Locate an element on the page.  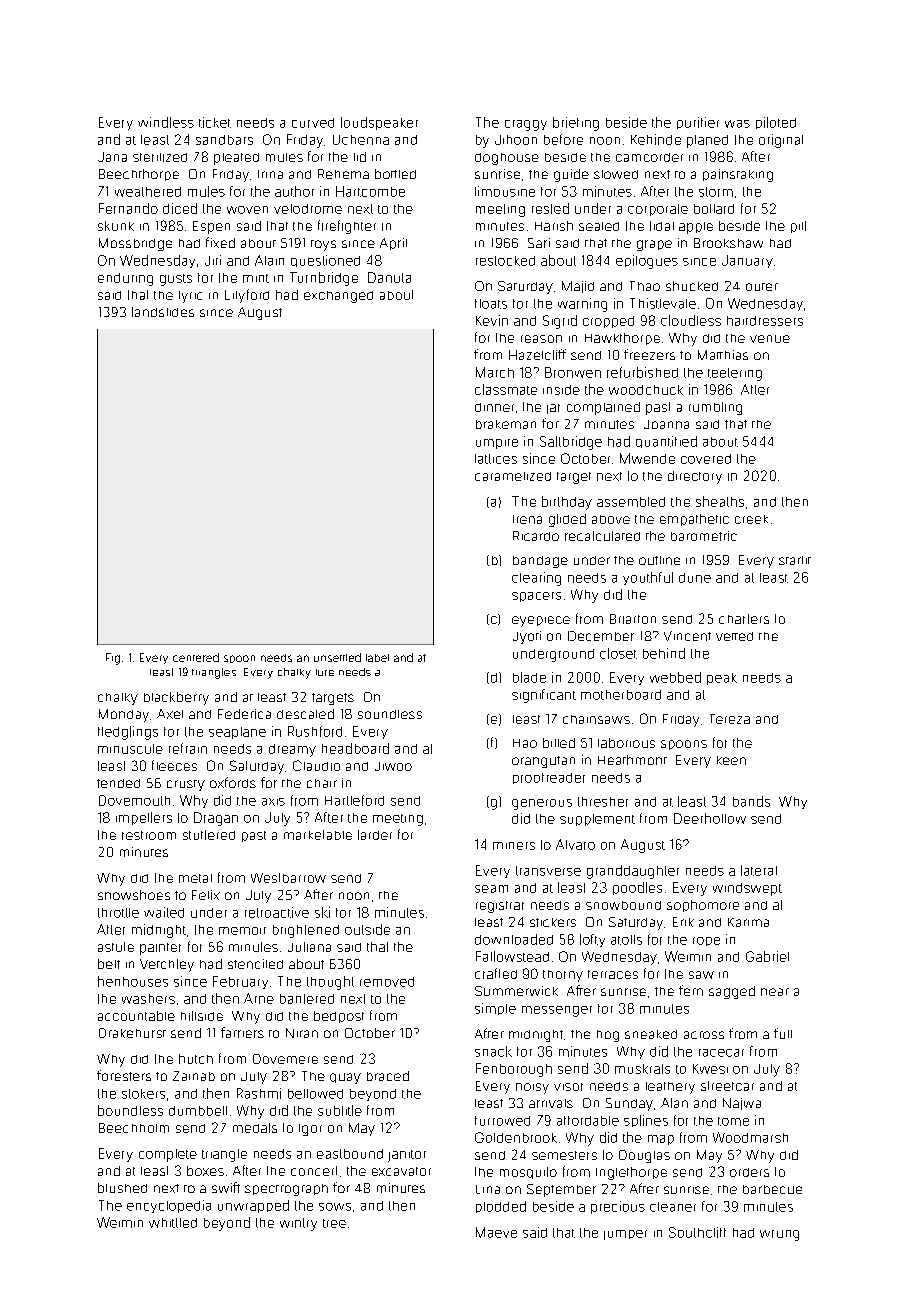
unwrapped is located at coordinates (253, 1206).
